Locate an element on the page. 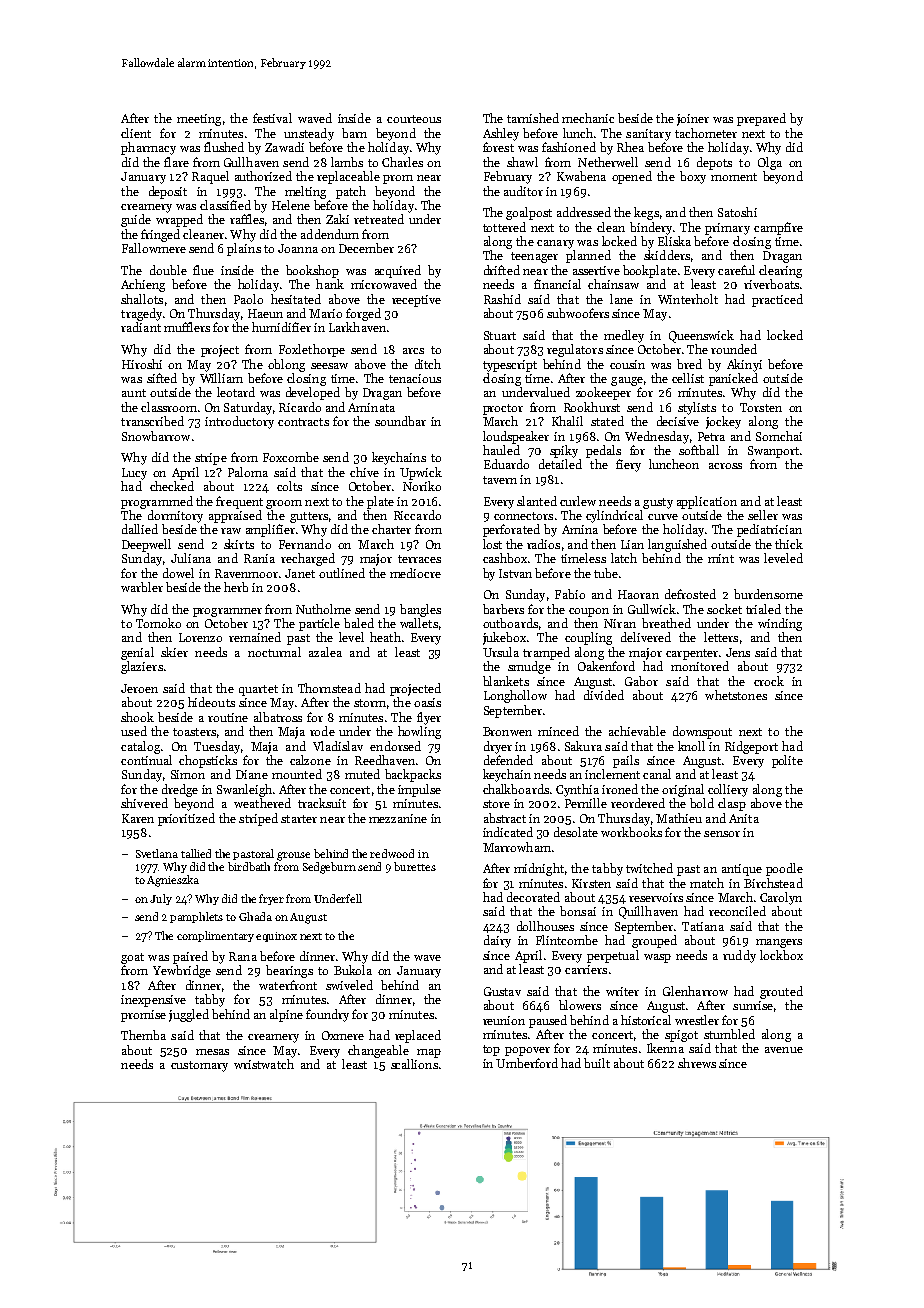 This image has height=1308, width=924. fiery is located at coordinates (628, 465).
